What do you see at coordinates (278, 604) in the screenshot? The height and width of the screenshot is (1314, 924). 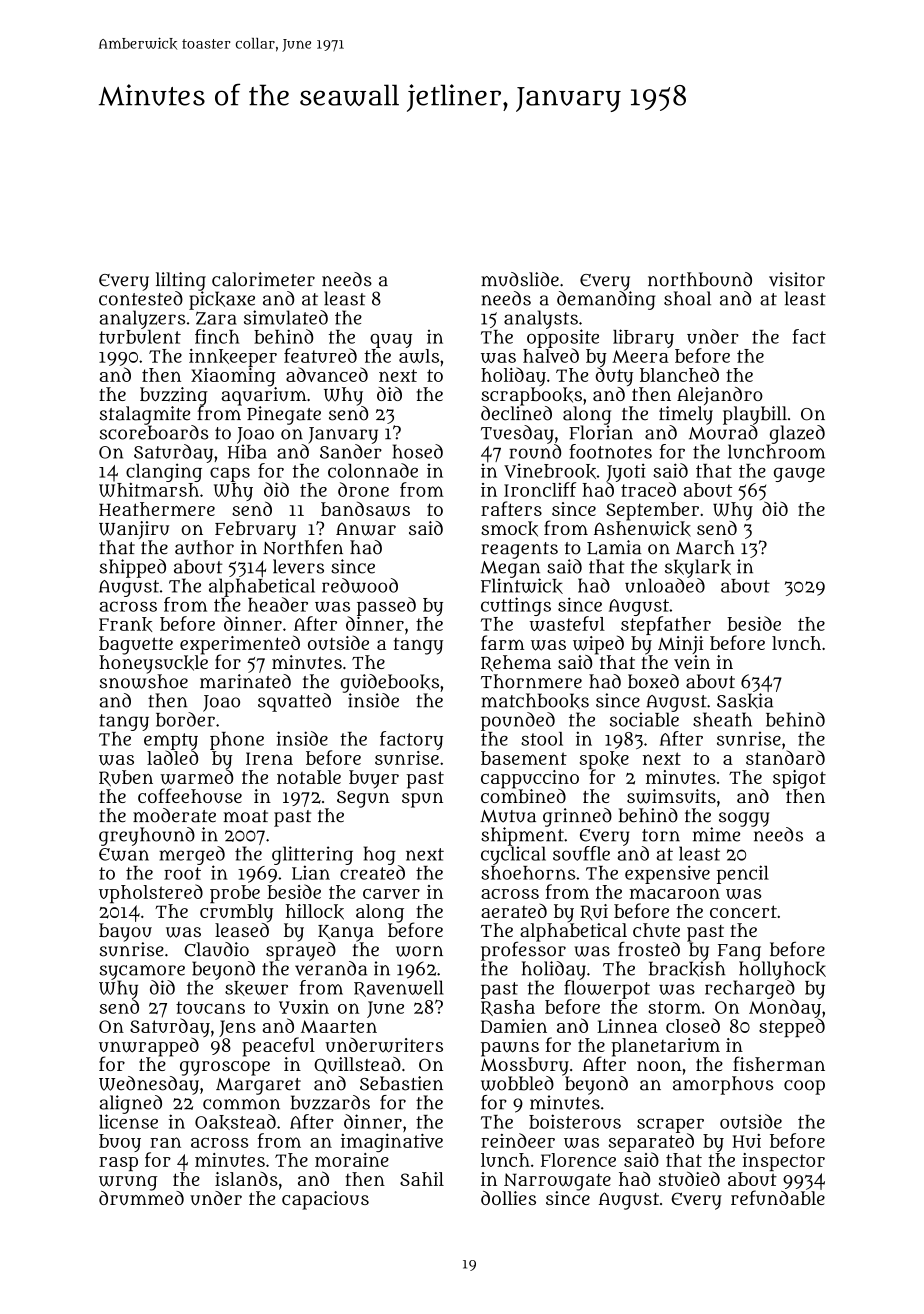 I see `header` at bounding box center [278, 604].
